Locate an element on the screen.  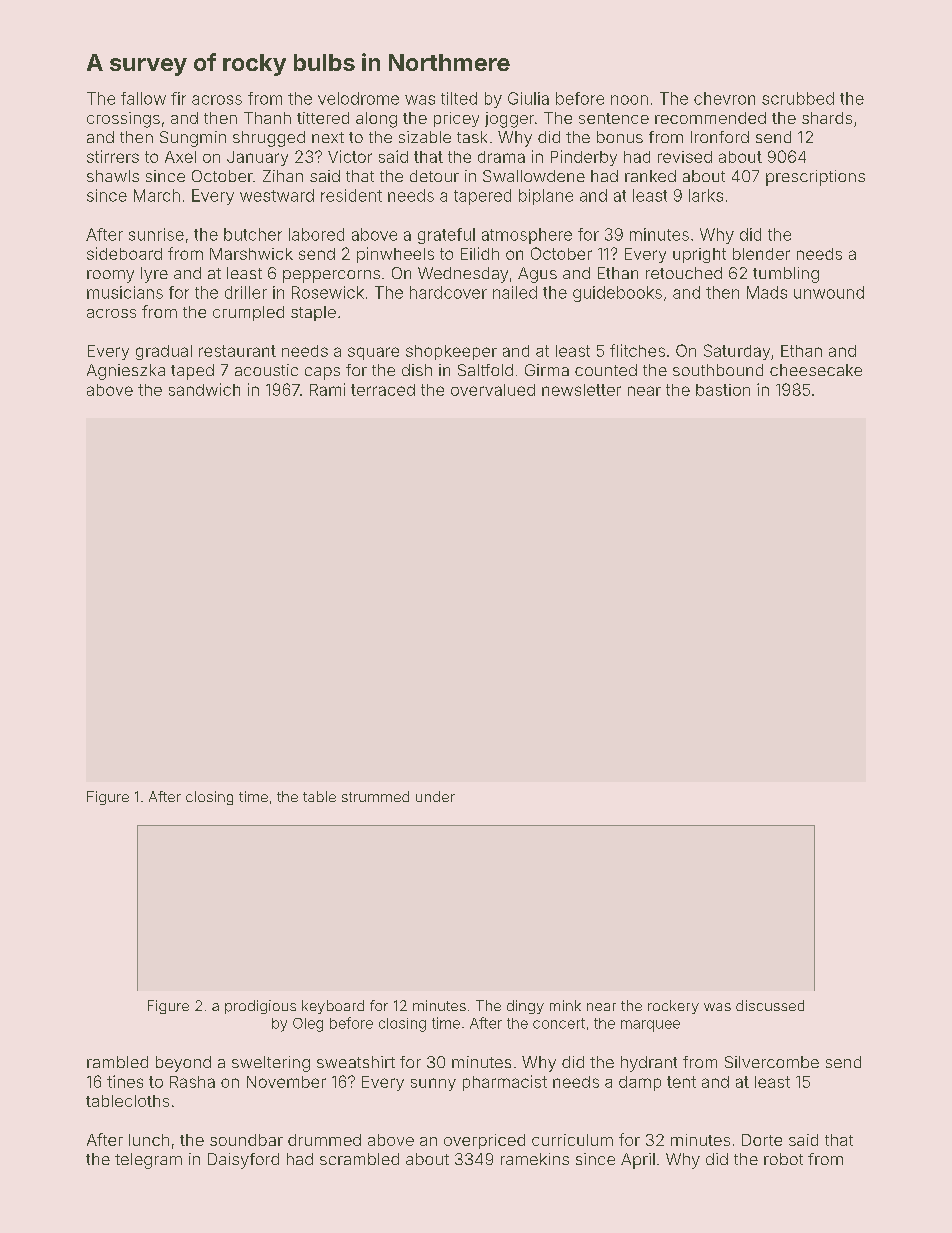
Agnieszka is located at coordinates (126, 372).
